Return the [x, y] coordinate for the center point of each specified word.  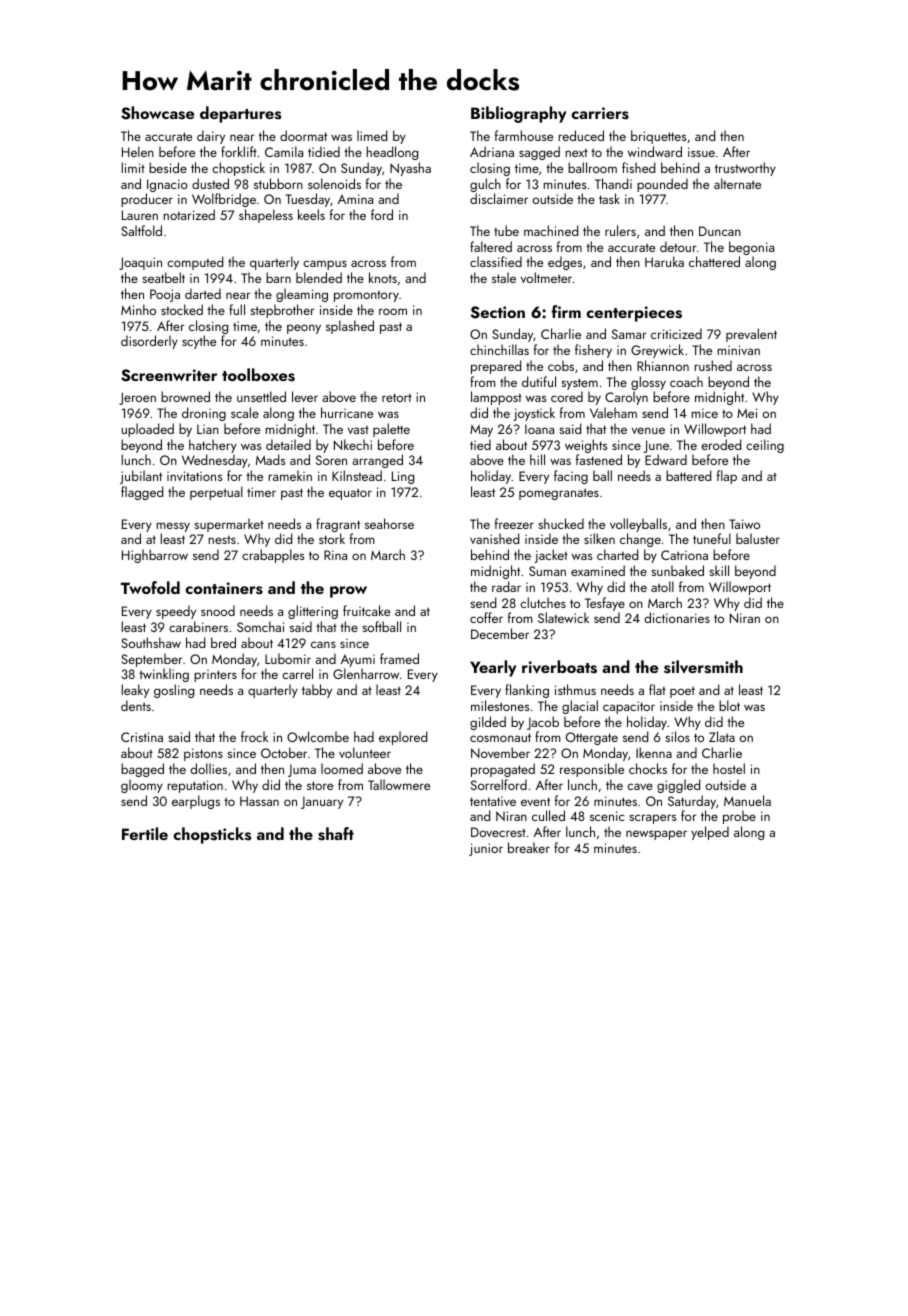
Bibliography [518, 114]
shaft [336, 834]
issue [701, 152]
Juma [302, 770]
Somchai [260, 626]
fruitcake [366, 610]
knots [383, 277]
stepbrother [282, 311]
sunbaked [677, 570]
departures [240, 114]
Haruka [664, 261]
